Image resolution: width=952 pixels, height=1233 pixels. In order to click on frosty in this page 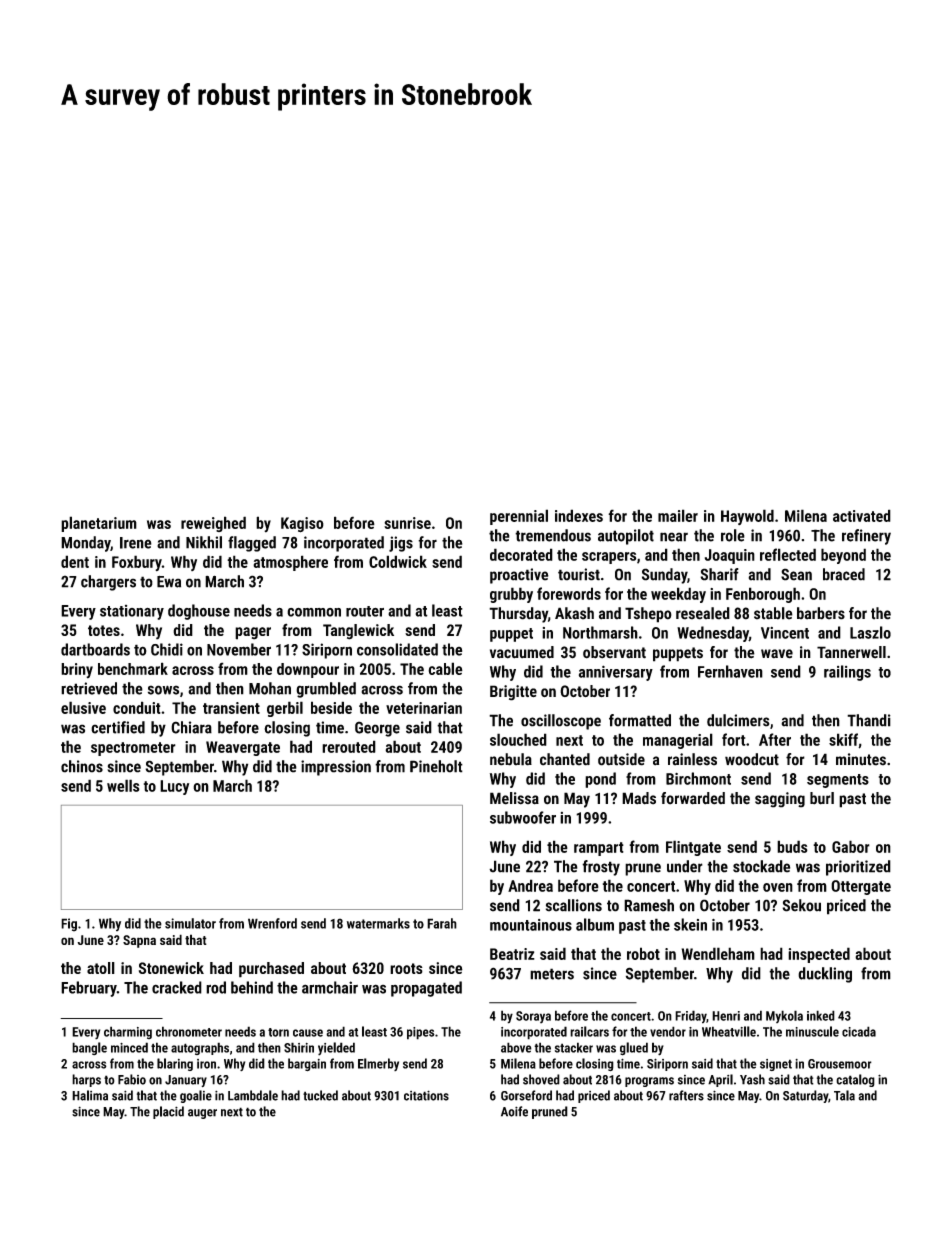, I will do `click(601, 868)`.
